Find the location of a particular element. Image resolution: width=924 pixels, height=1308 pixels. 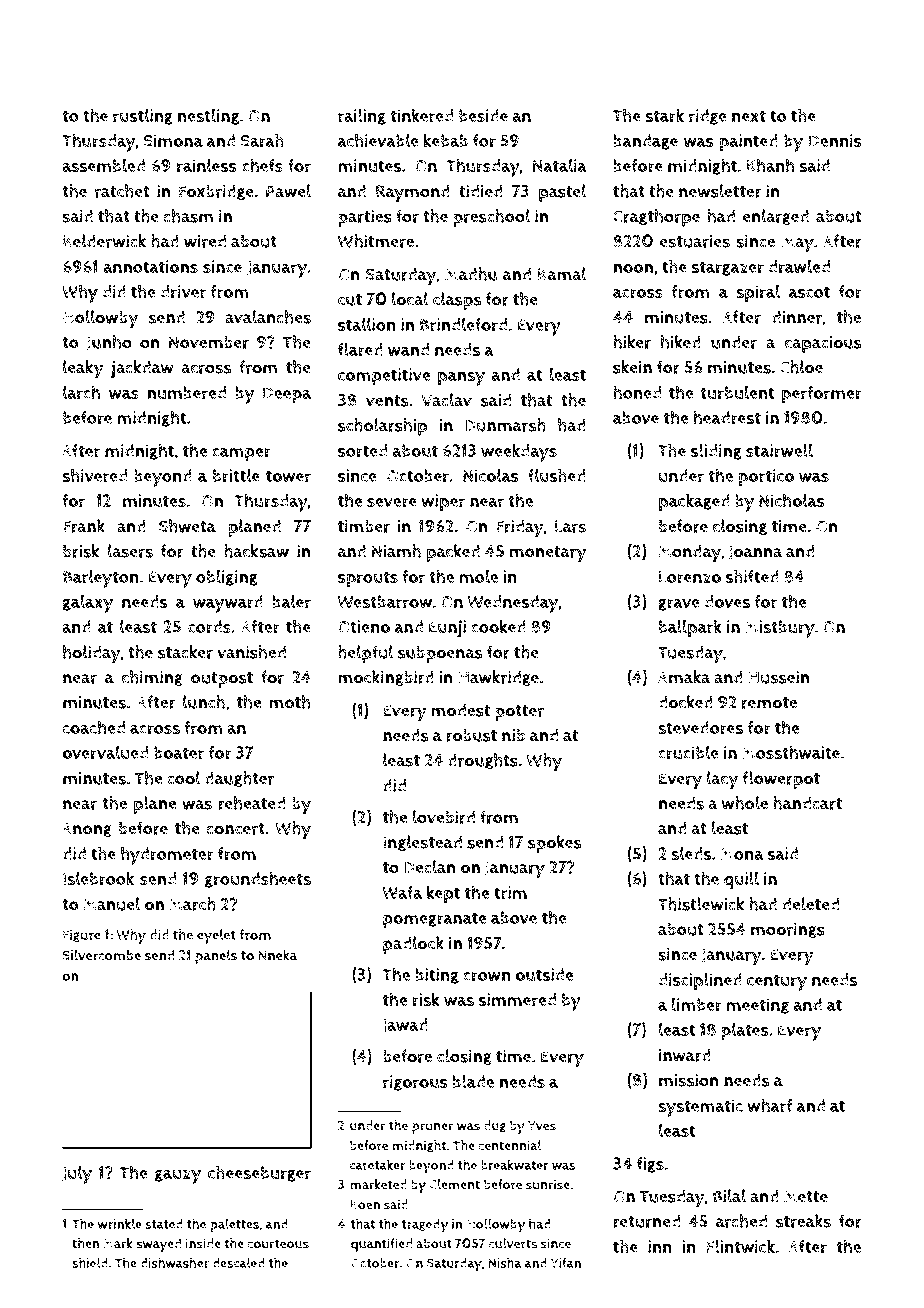

cool is located at coordinates (183, 778).
